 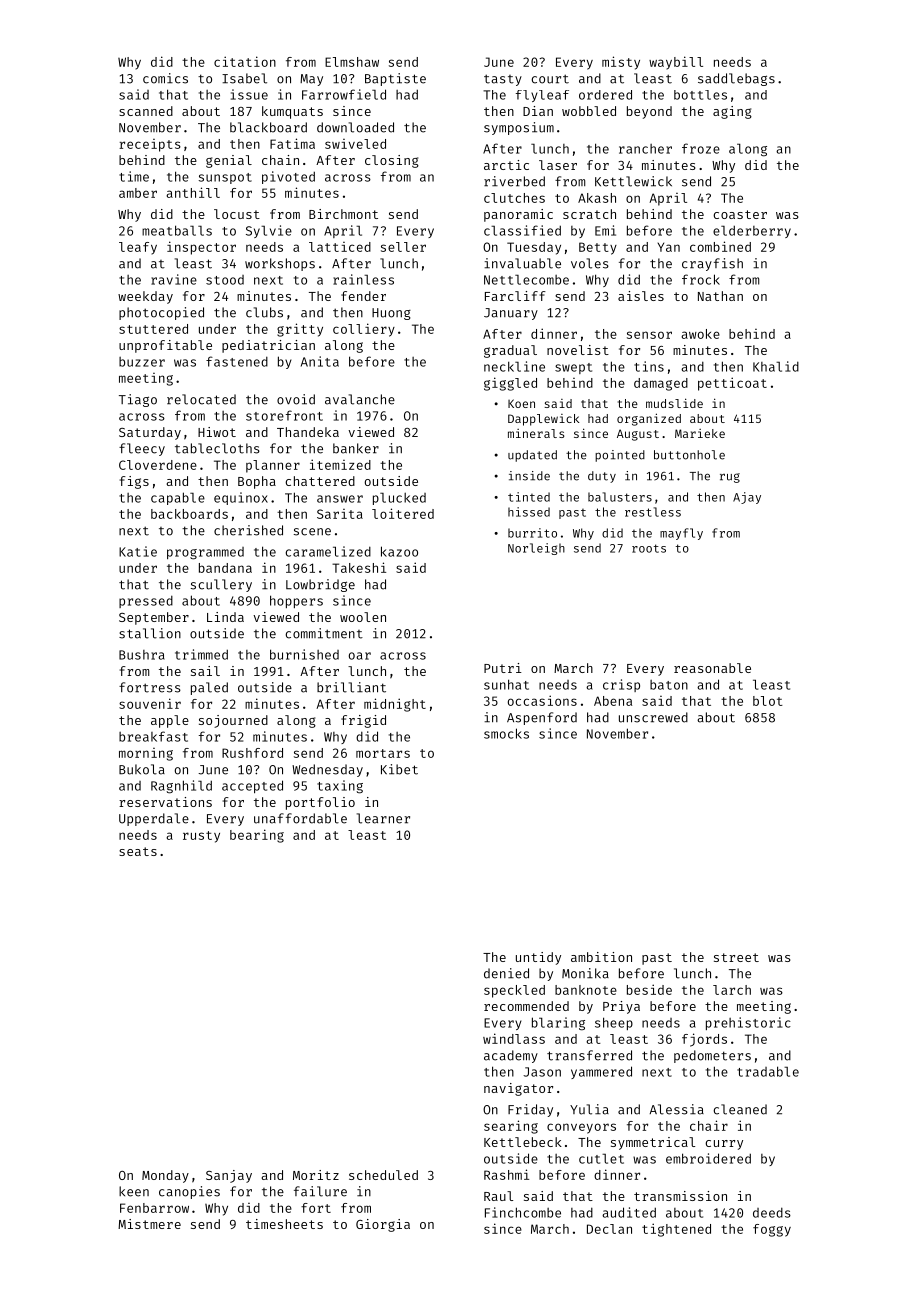 What do you see at coordinates (506, 733) in the page?
I see `smocks` at bounding box center [506, 733].
